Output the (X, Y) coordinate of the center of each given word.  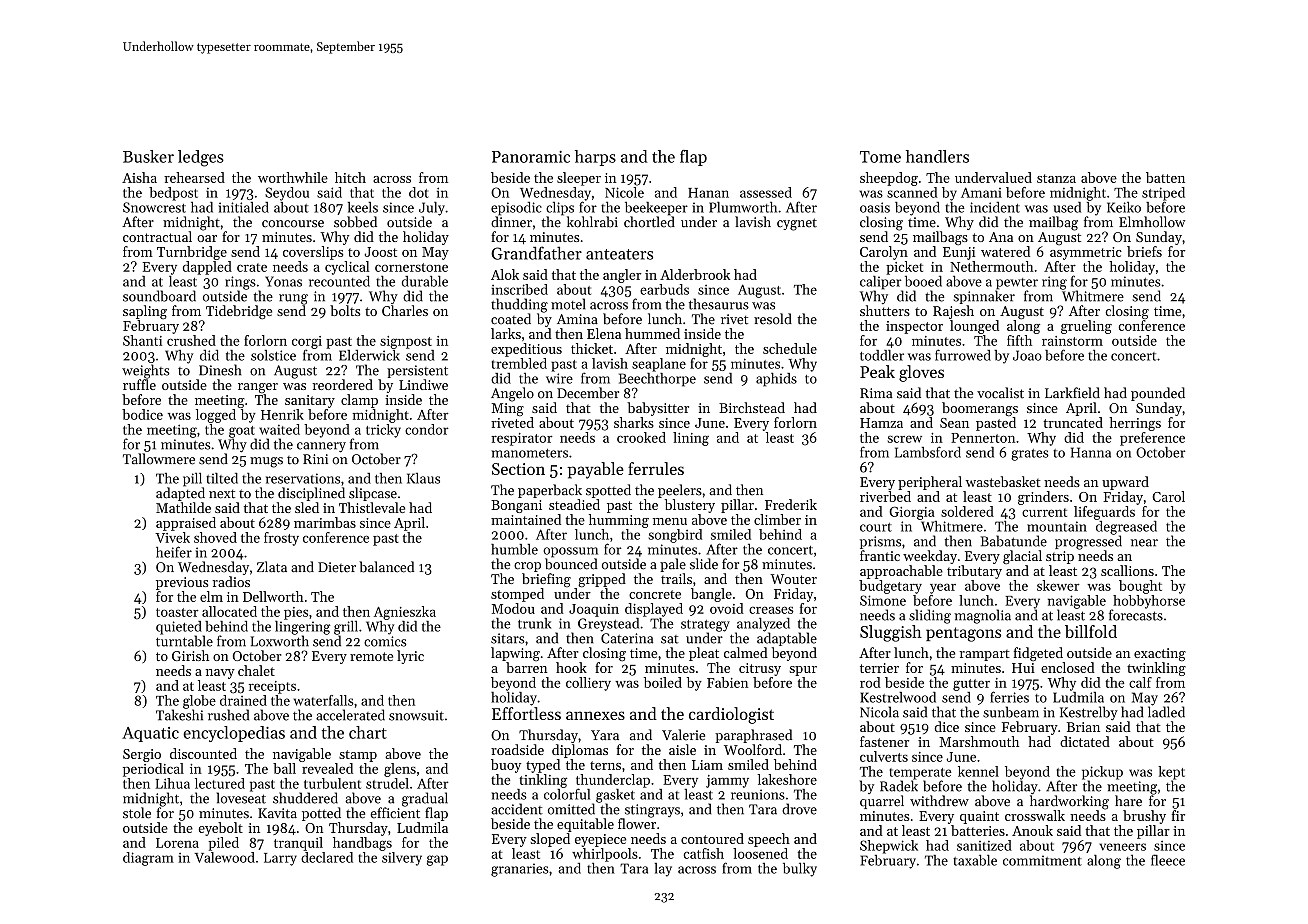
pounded (1158, 394)
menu (670, 521)
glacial (1022, 557)
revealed (327, 768)
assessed (766, 192)
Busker (148, 156)
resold (773, 319)
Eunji (959, 253)
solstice (273, 355)
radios (231, 581)
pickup (1102, 773)
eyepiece (600, 840)
